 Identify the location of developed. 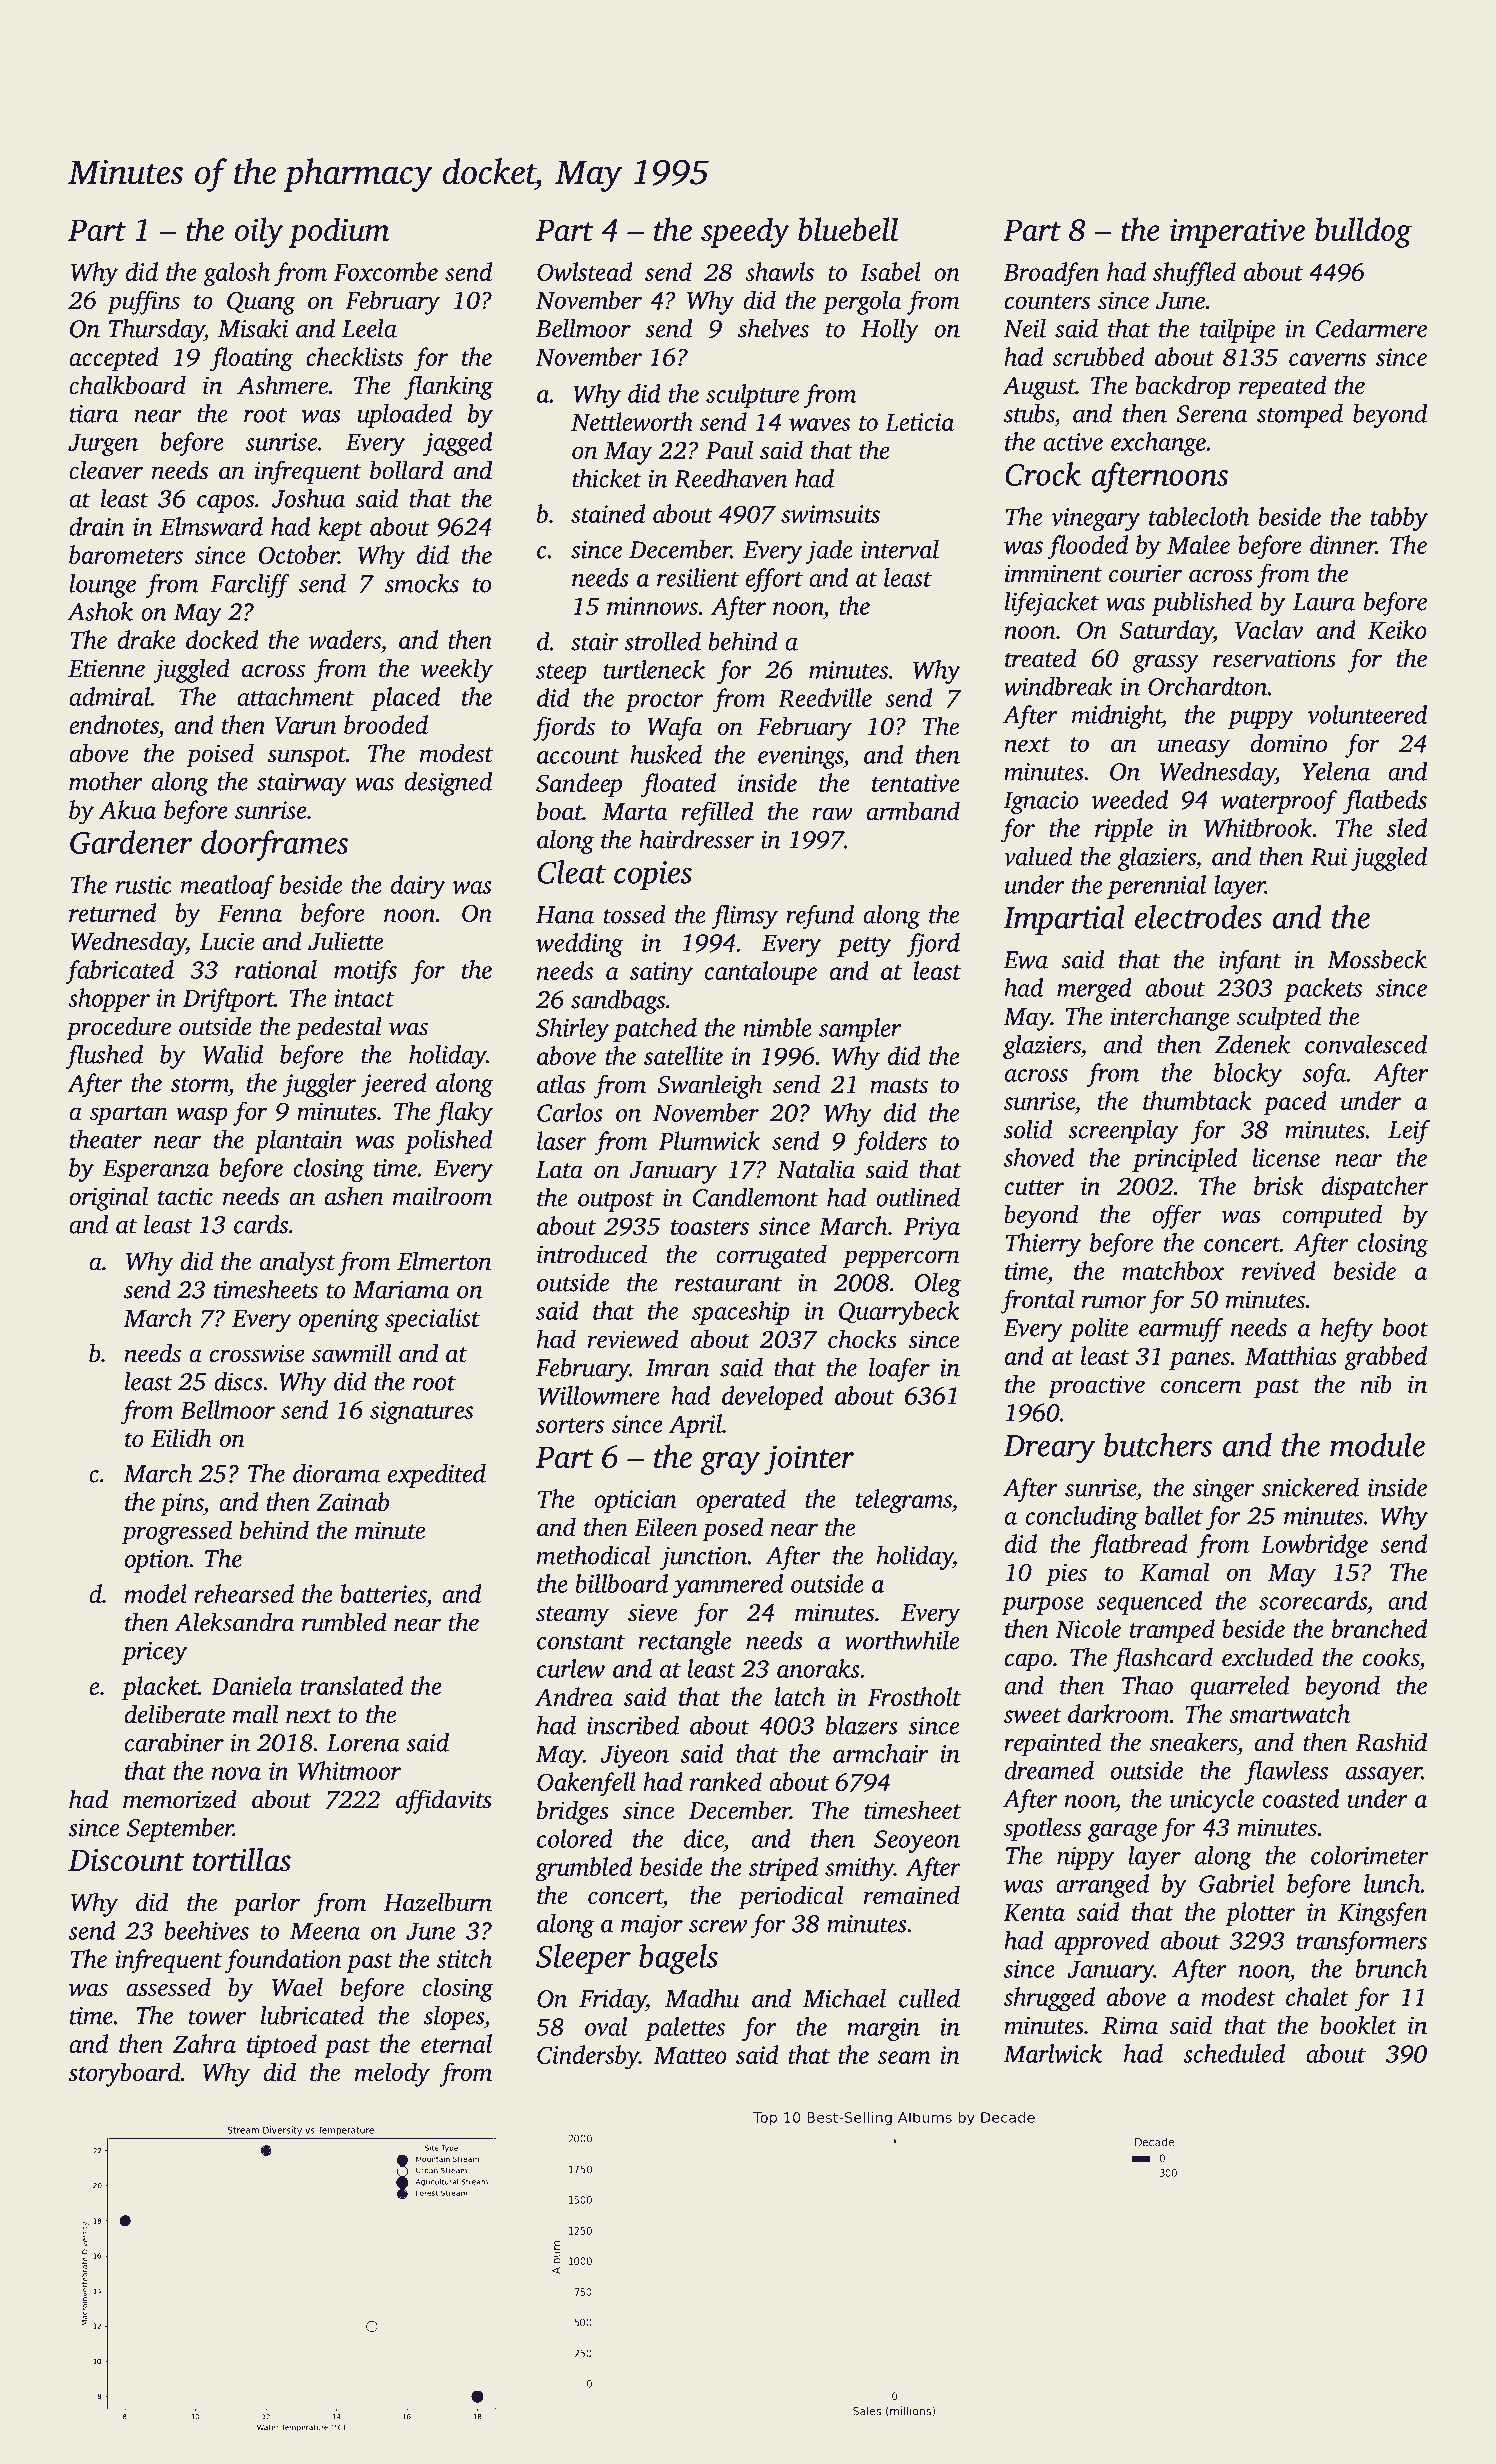
(772, 1398).
